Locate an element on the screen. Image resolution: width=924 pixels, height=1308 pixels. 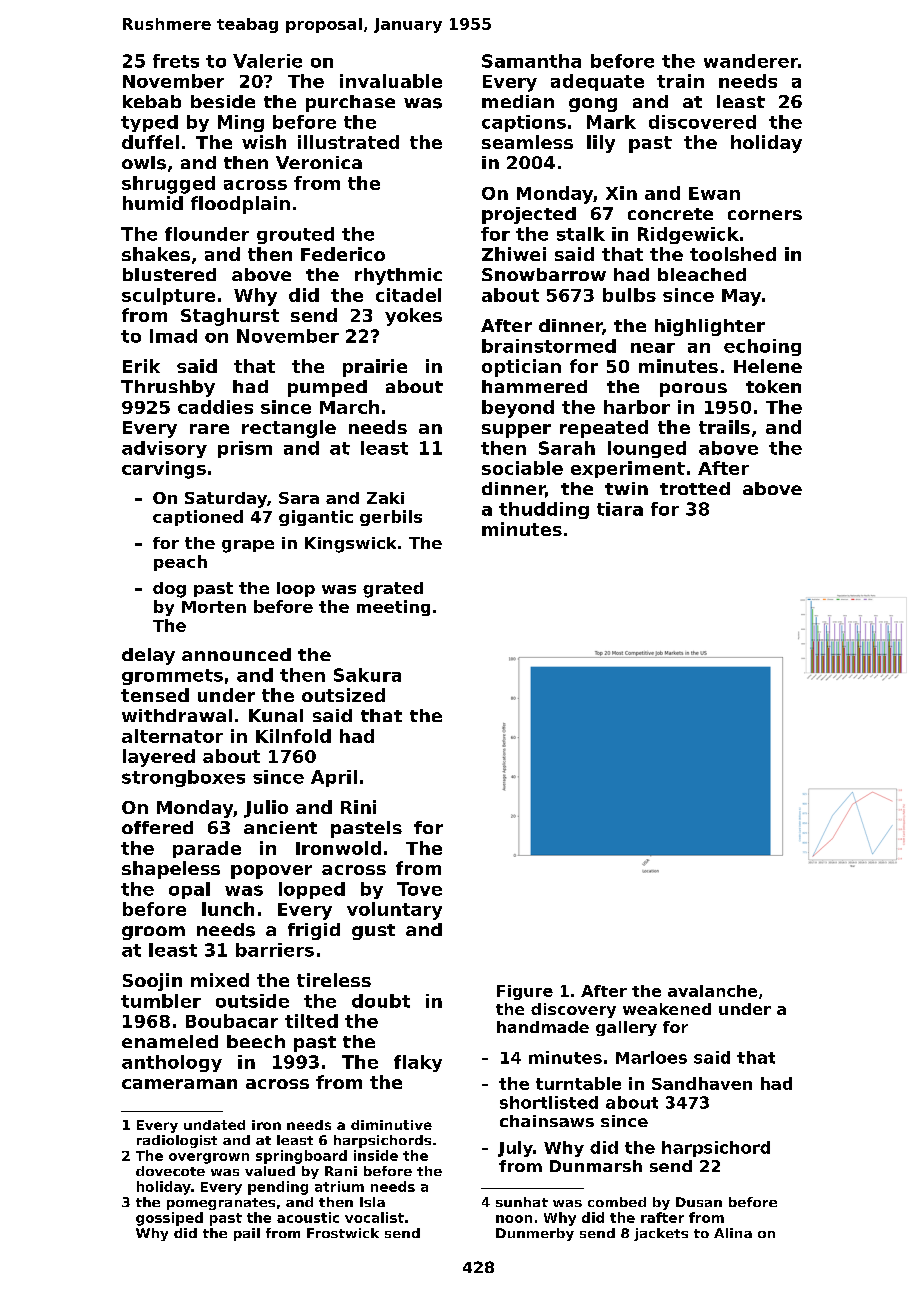
Ming is located at coordinates (241, 123).
